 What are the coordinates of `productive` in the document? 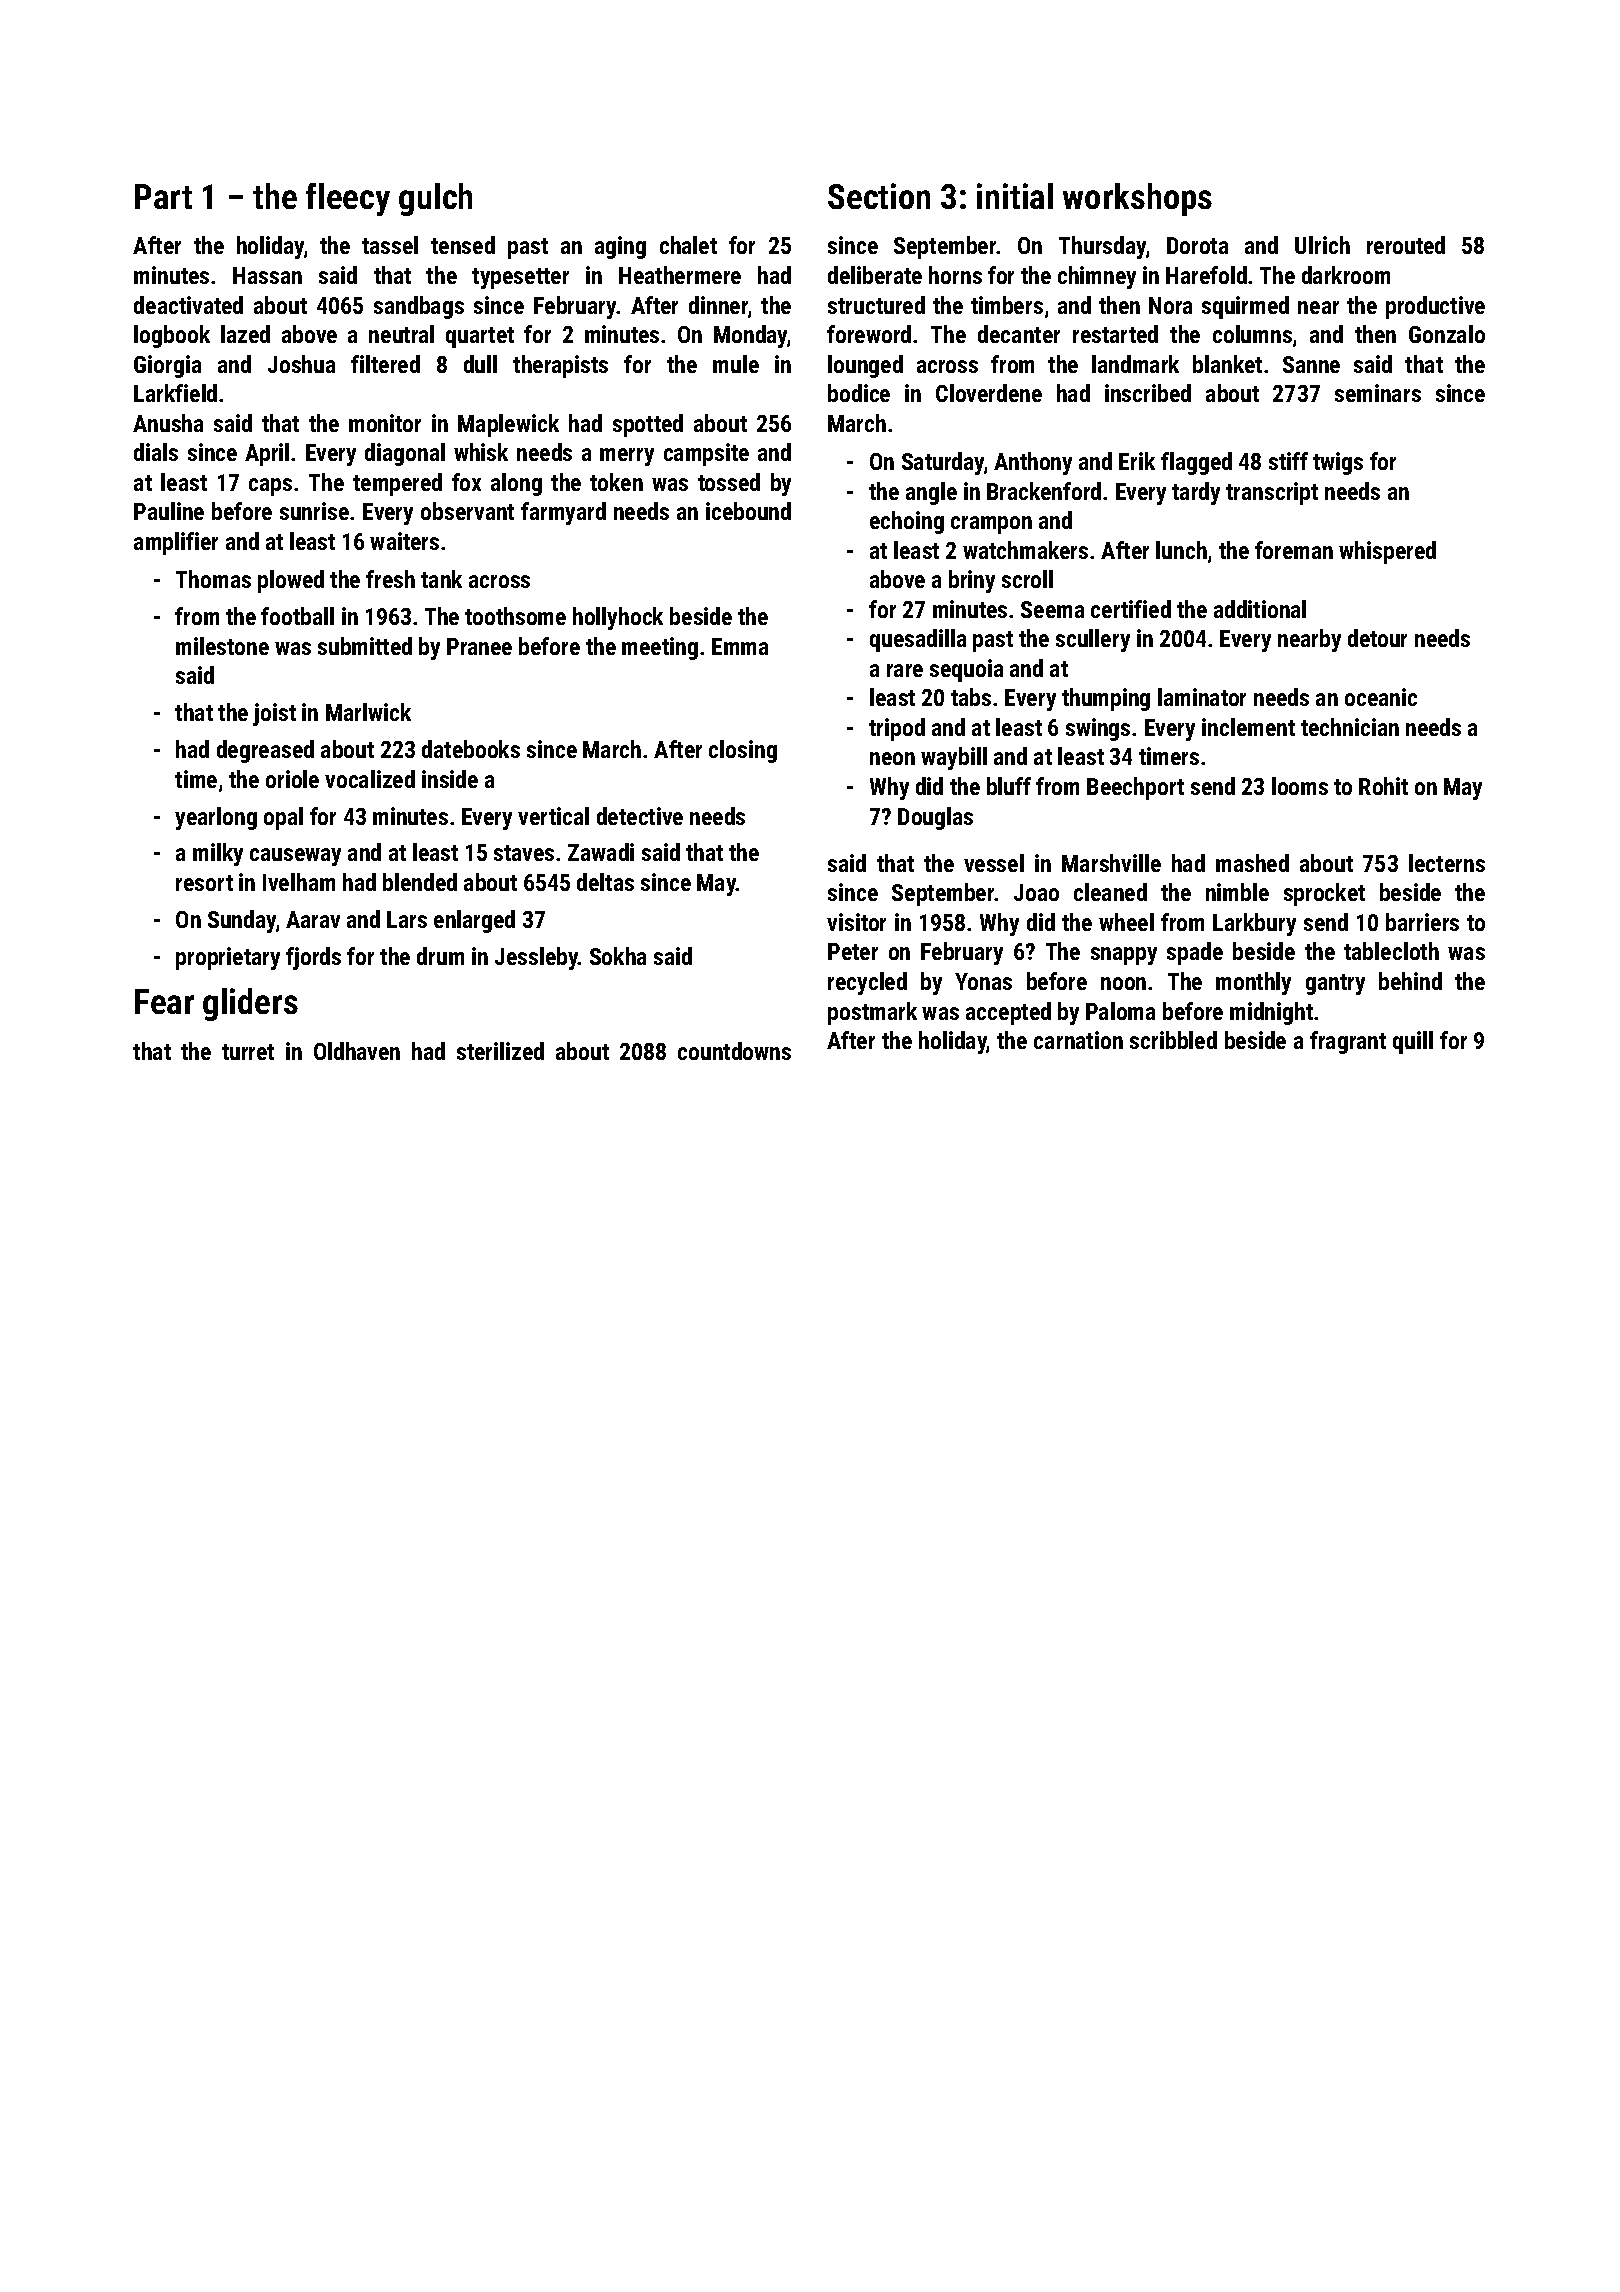 It's located at (1435, 307).
